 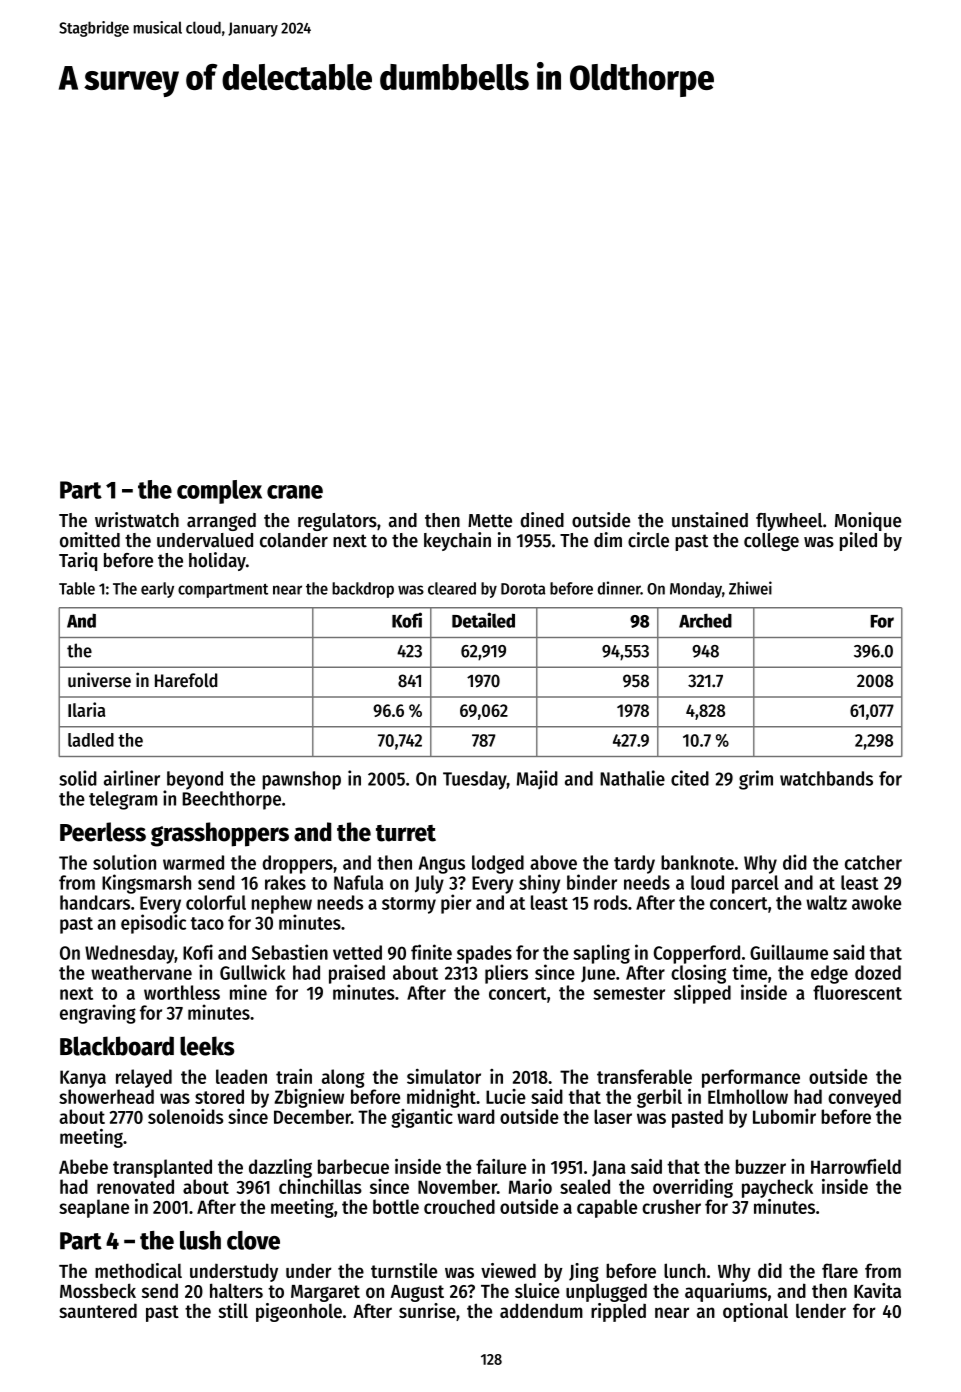 What do you see at coordinates (186, 680) in the screenshot?
I see `Harefold` at bounding box center [186, 680].
